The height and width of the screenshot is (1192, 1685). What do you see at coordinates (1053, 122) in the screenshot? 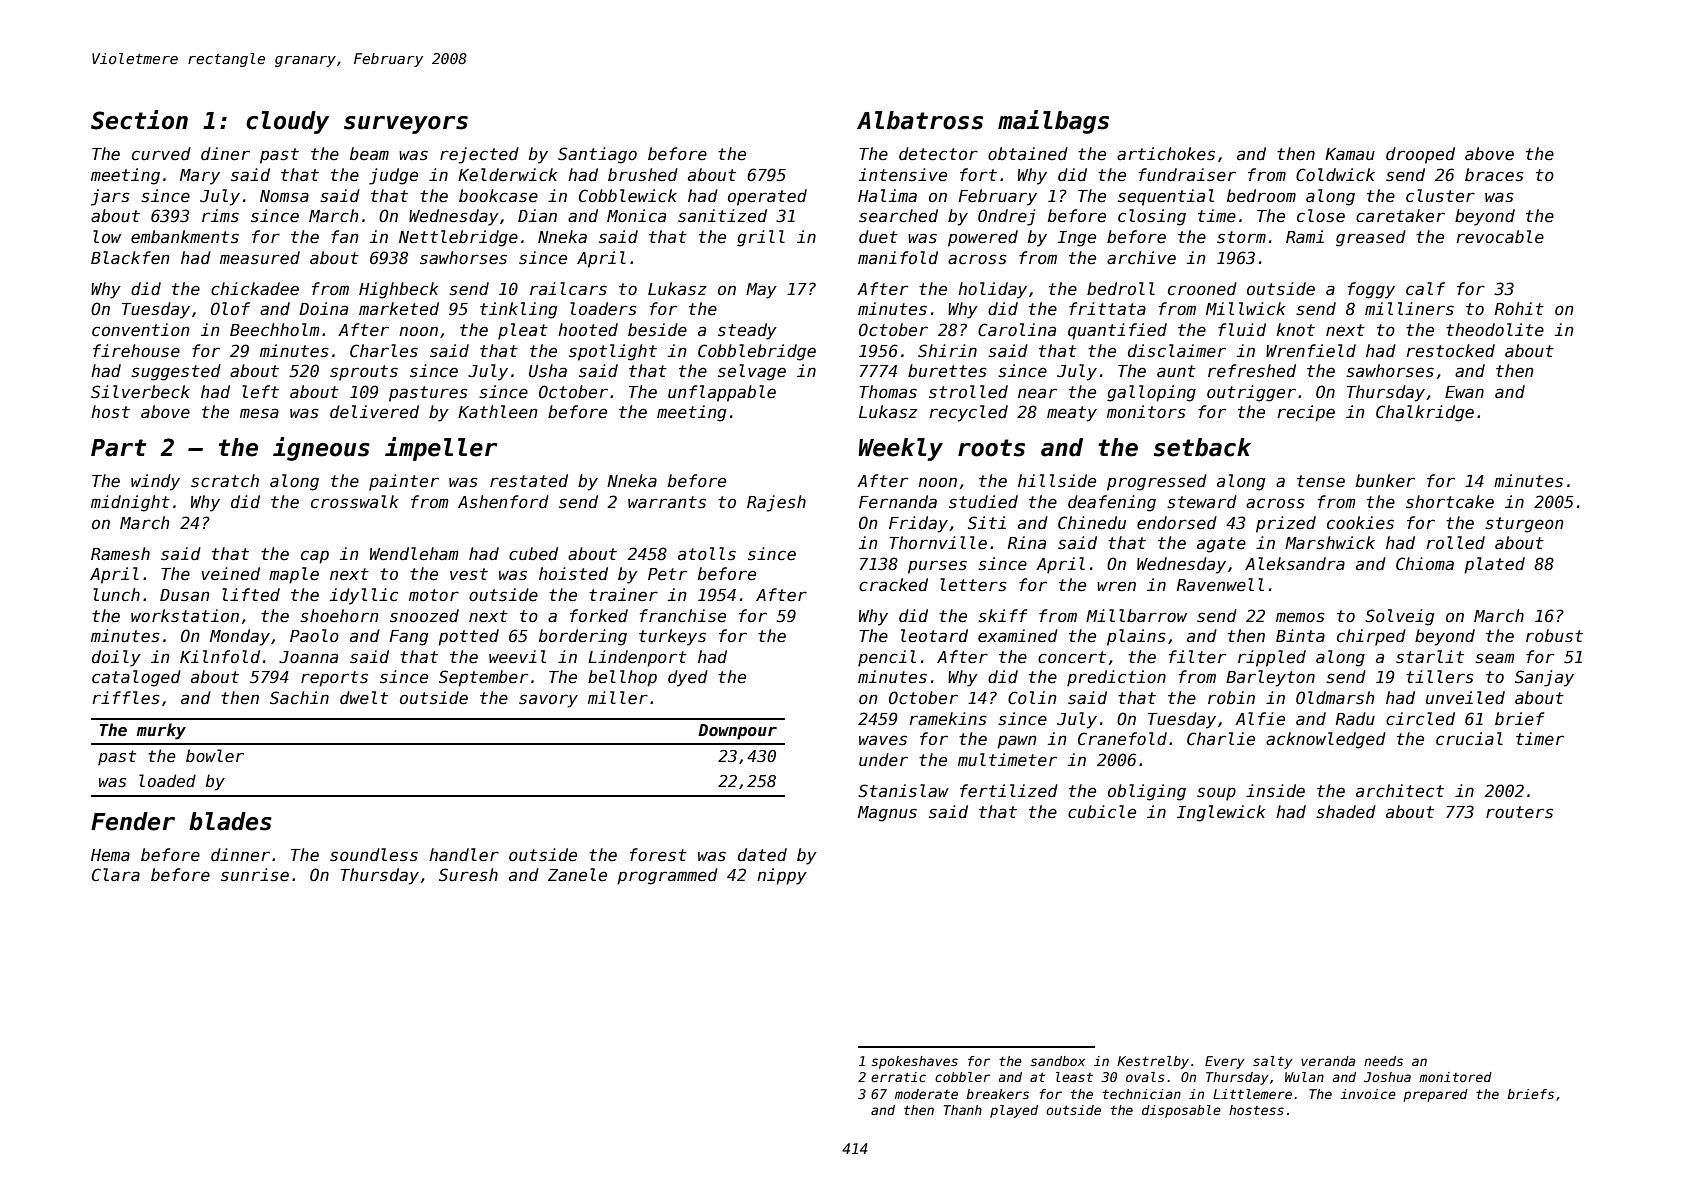
I see `mailbags` at bounding box center [1053, 122].
